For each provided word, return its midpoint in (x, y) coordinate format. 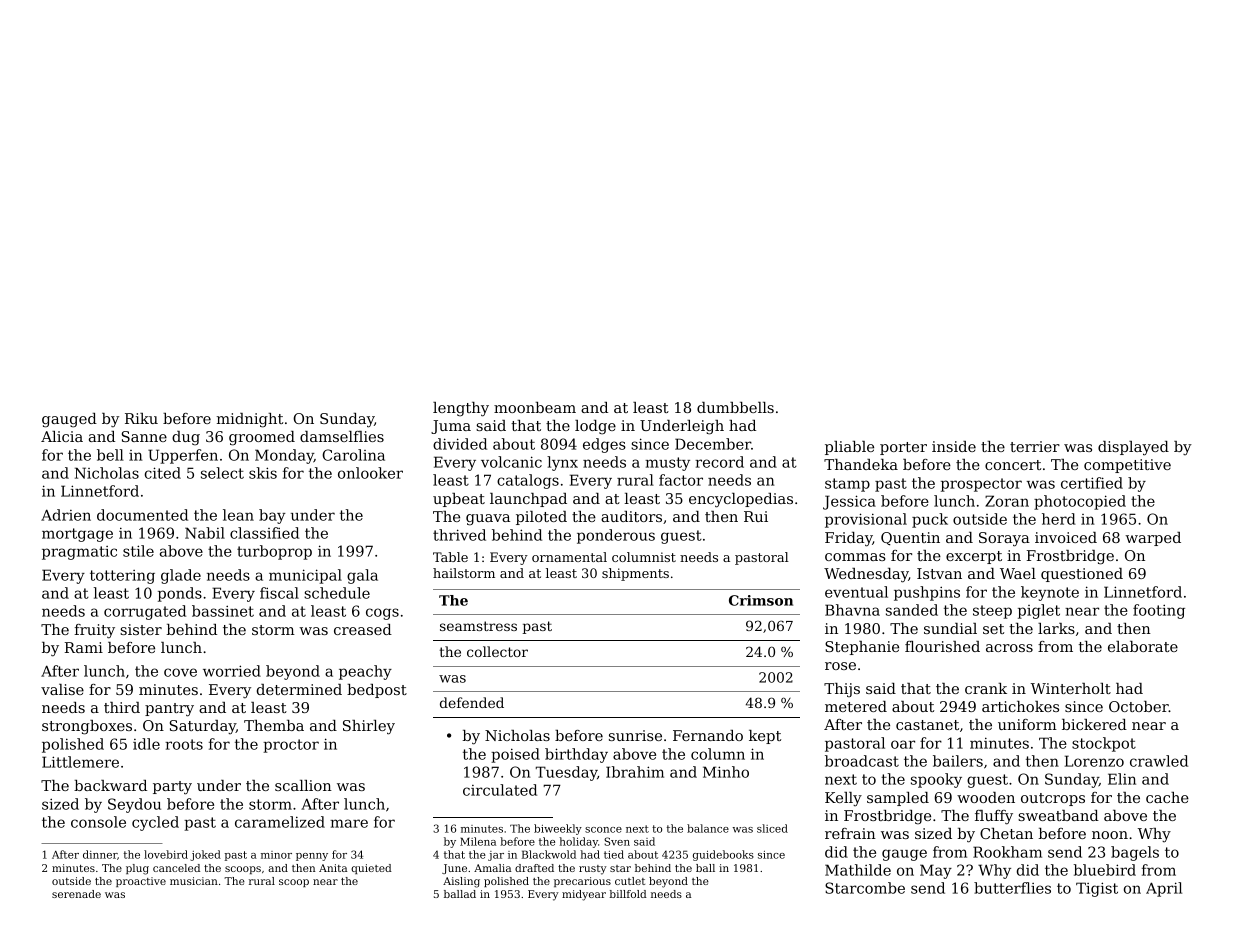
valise (62, 689)
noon (1110, 835)
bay (272, 516)
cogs (382, 614)
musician (194, 881)
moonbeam (535, 407)
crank (986, 688)
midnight (250, 420)
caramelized (280, 822)
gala (362, 576)
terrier (1035, 446)
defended (472, 702)
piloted (541, 518)
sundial (950, 628)
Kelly (843, 799)
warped (1153, 539)
